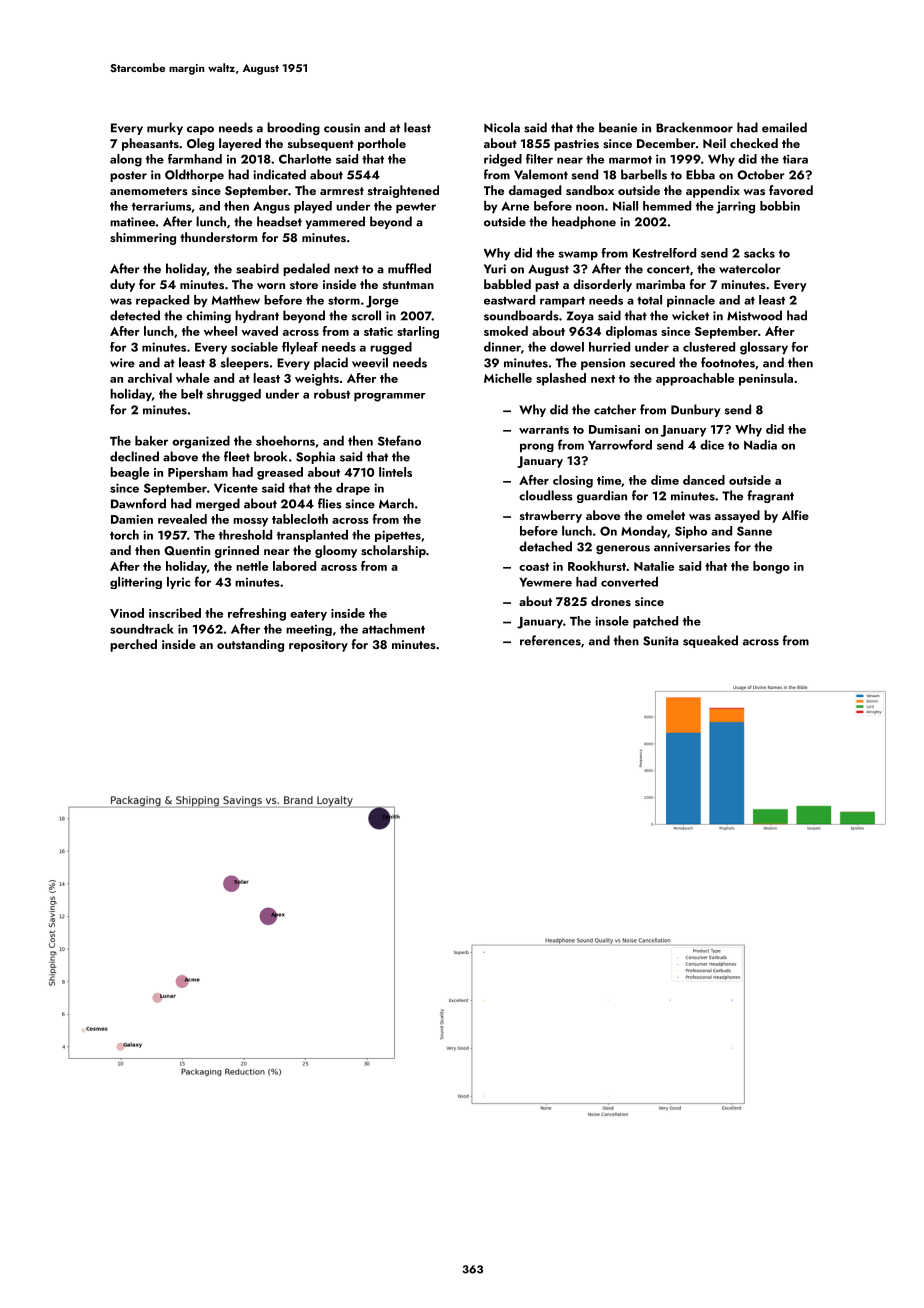  What do you see at coordinates (165, 128) in the document?
I see `murky` at bounding box center [165, 128].
